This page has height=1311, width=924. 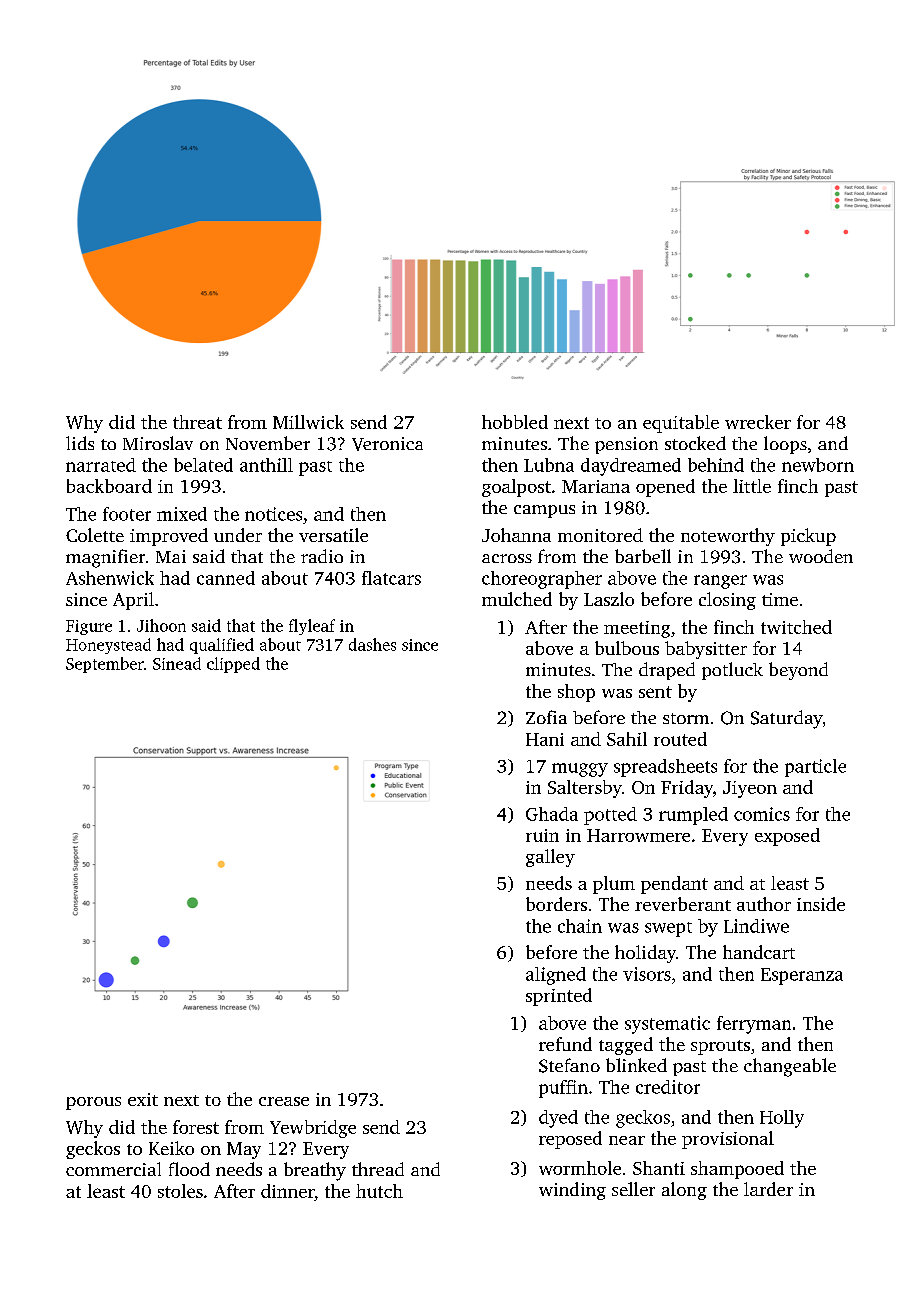 I want to click on clipped, so click(x=233, y=665).
